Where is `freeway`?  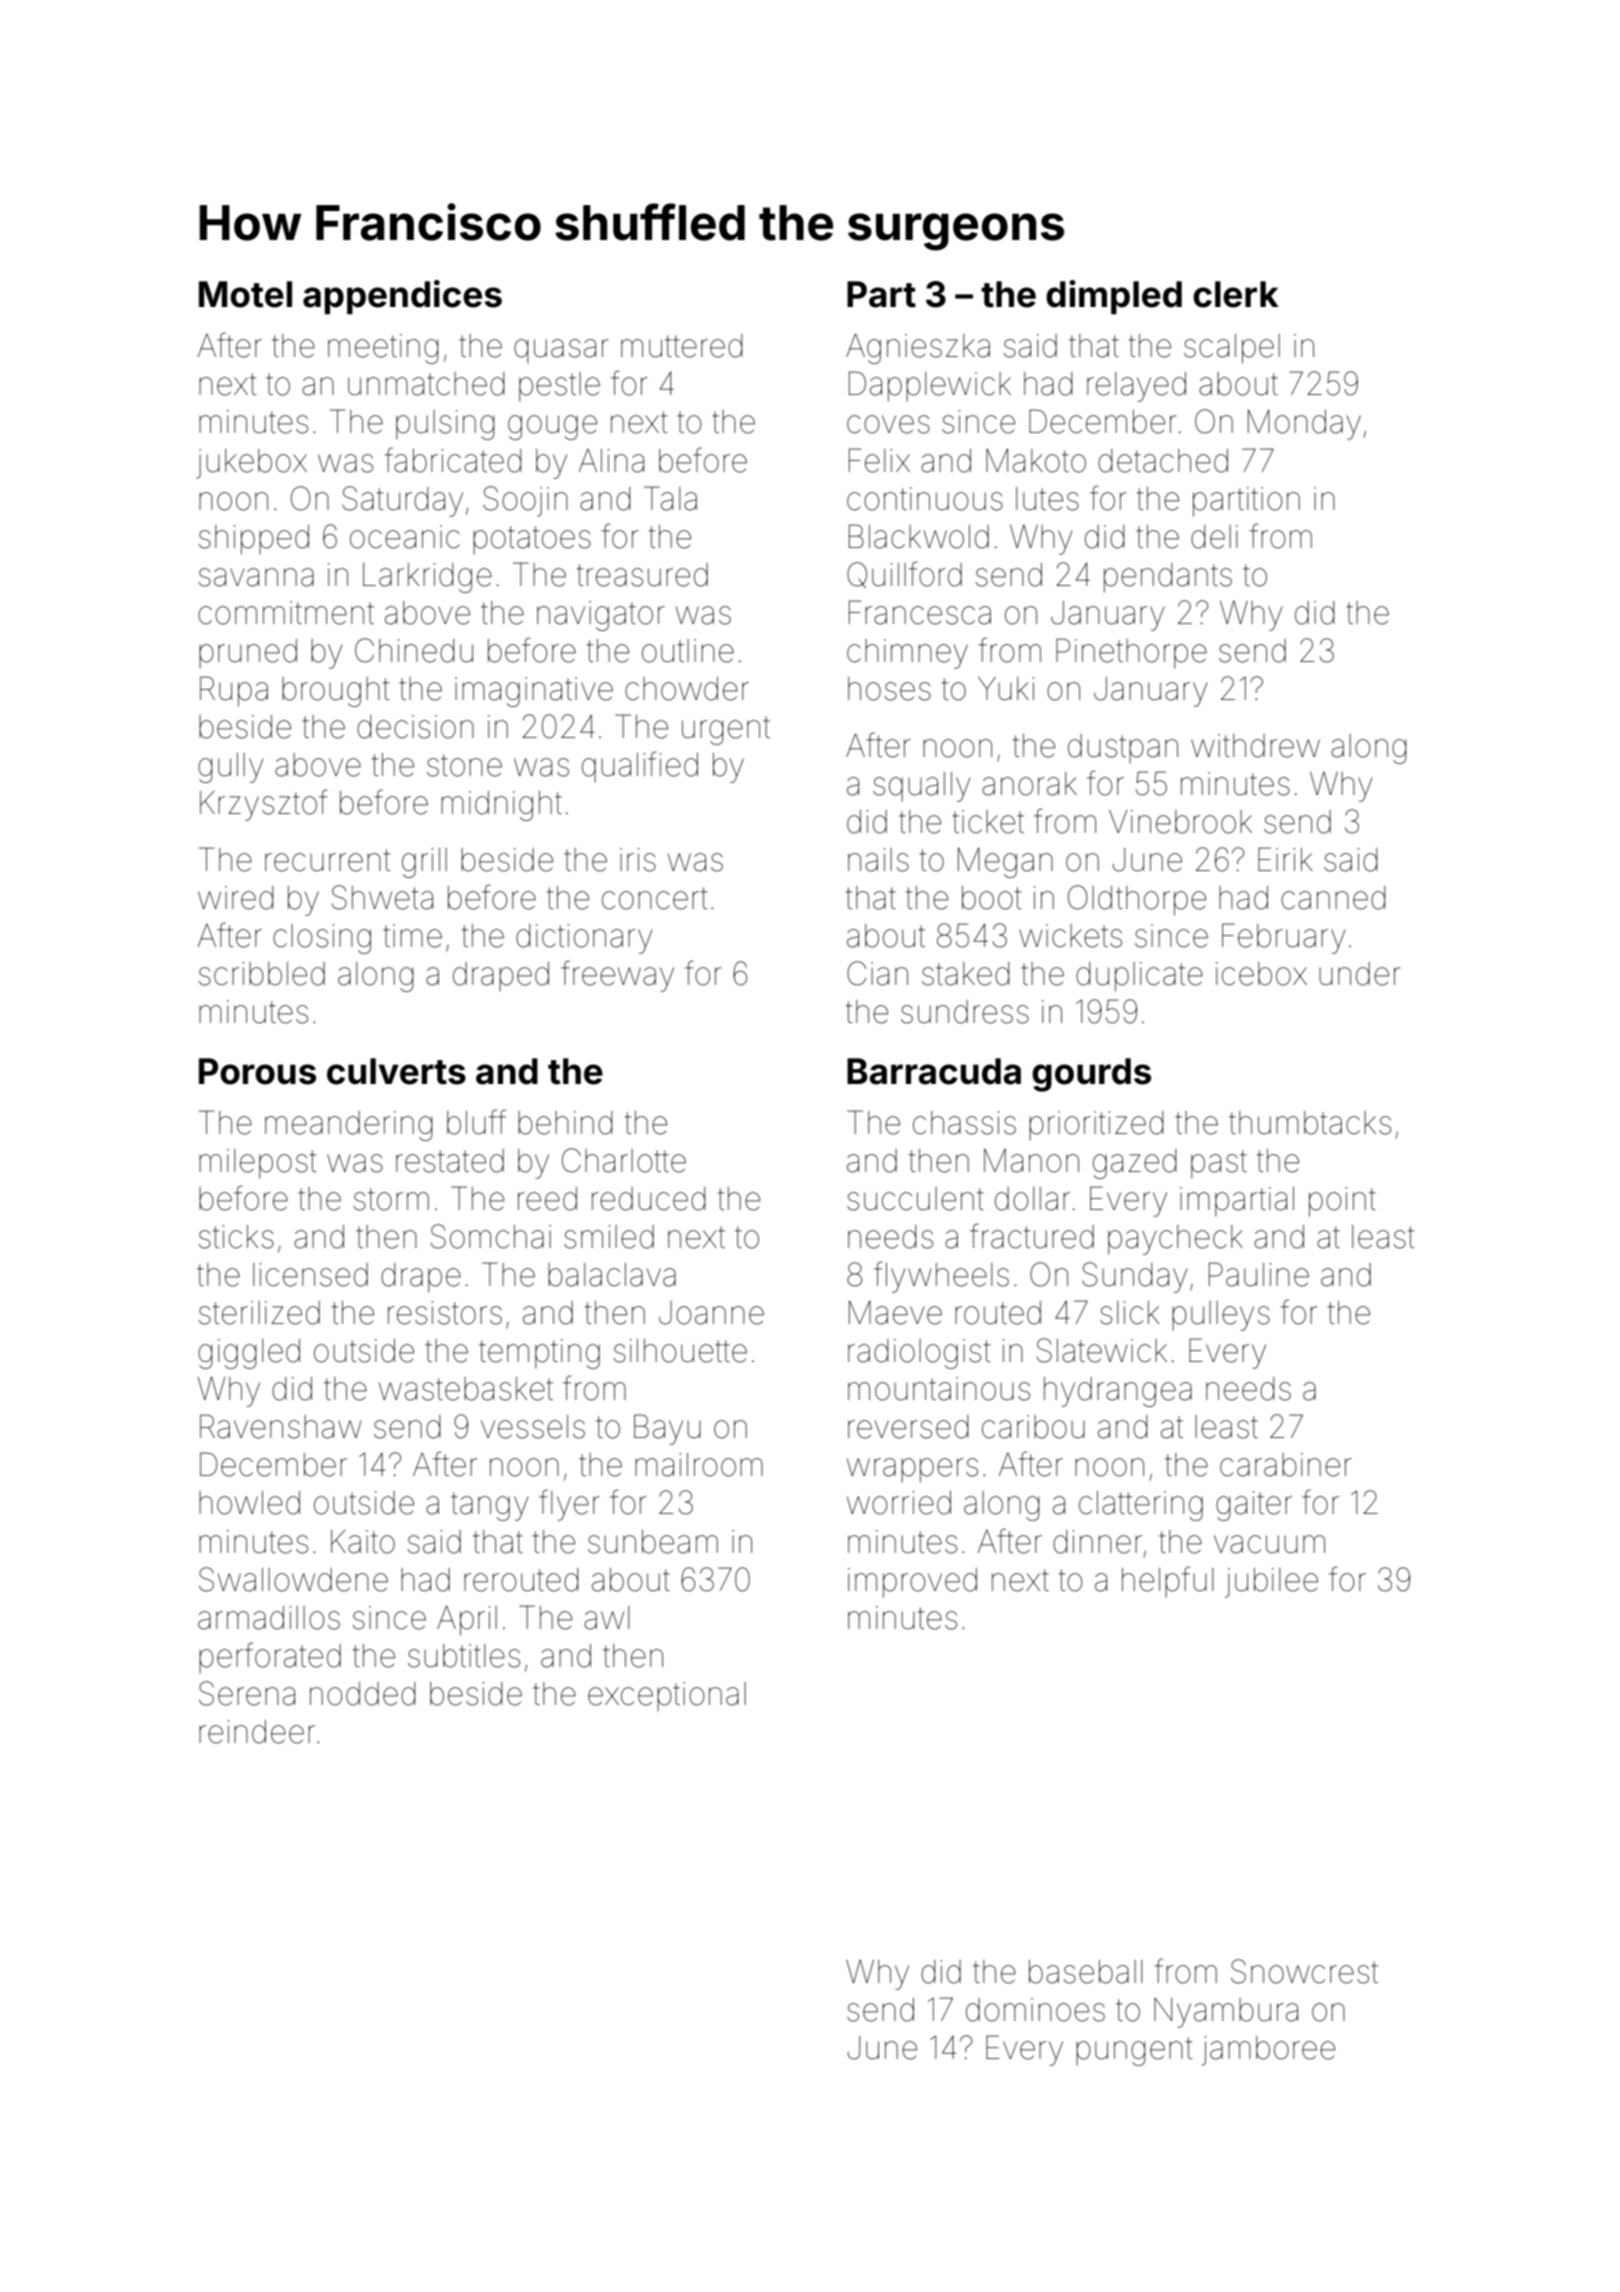
freeway is located at coordinates (617, 976).
